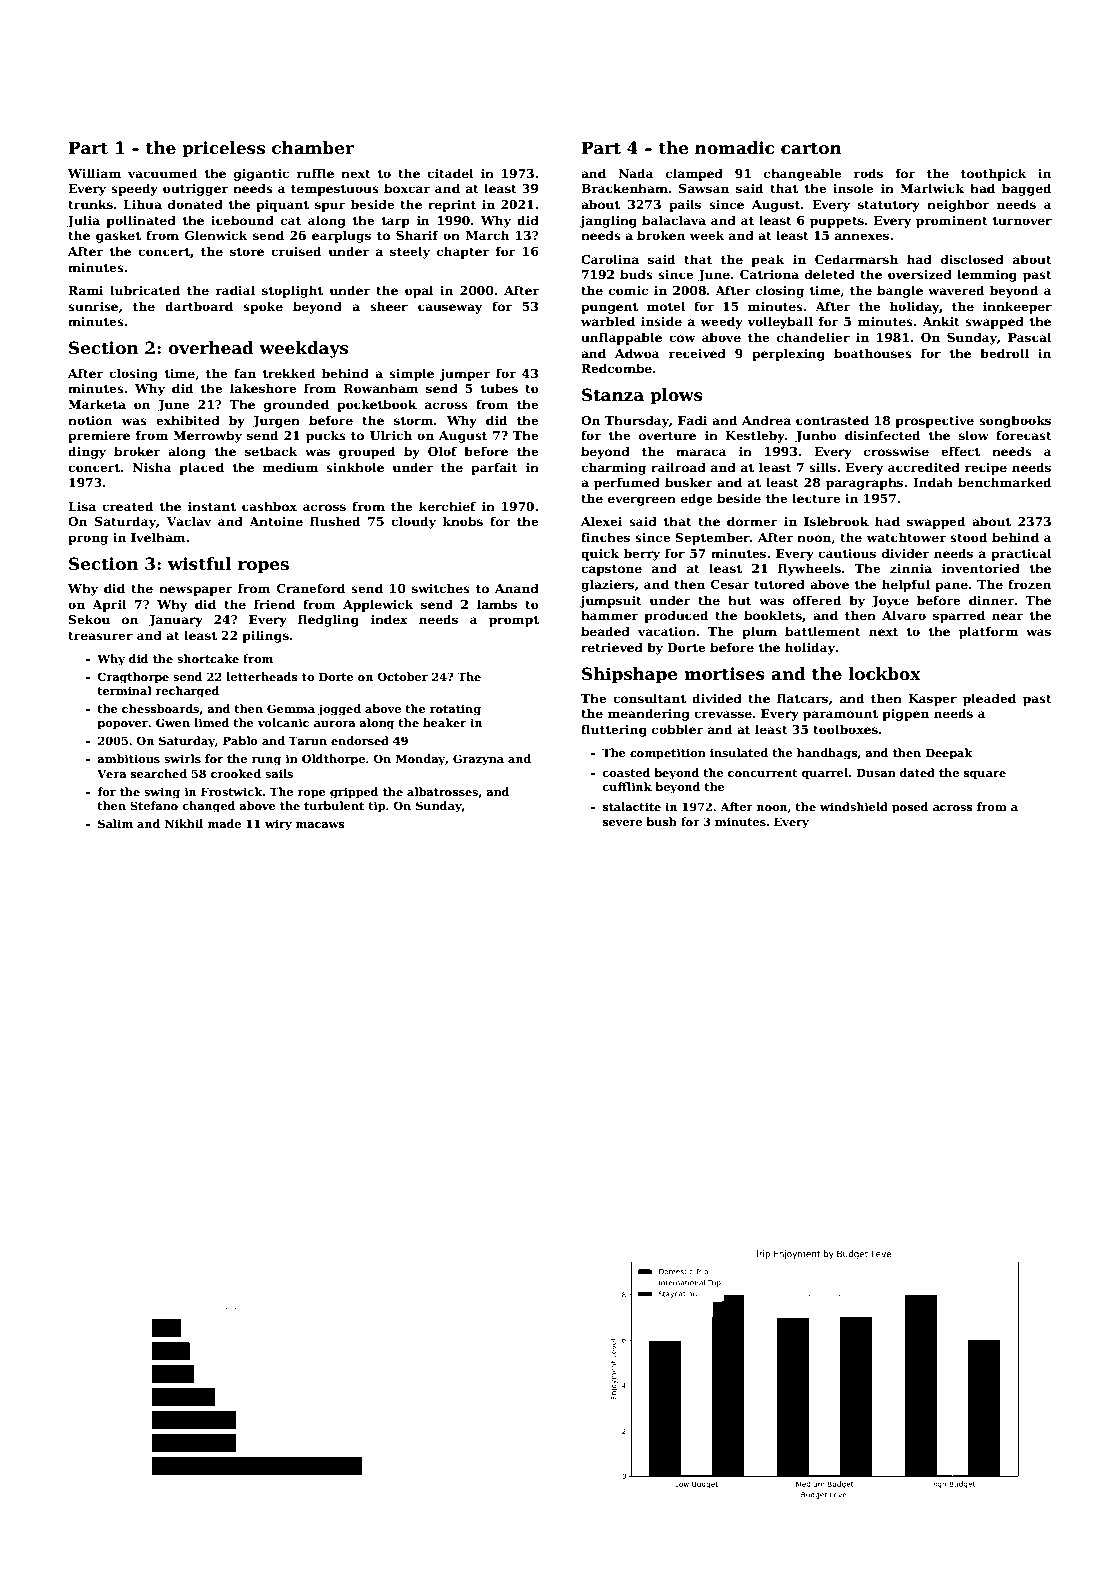 This screenshot has height=1584, width=1120. What do you see at coordinates (608, 321) in the screenshot?
I see `warbled` at bounding box center [608, 321].
